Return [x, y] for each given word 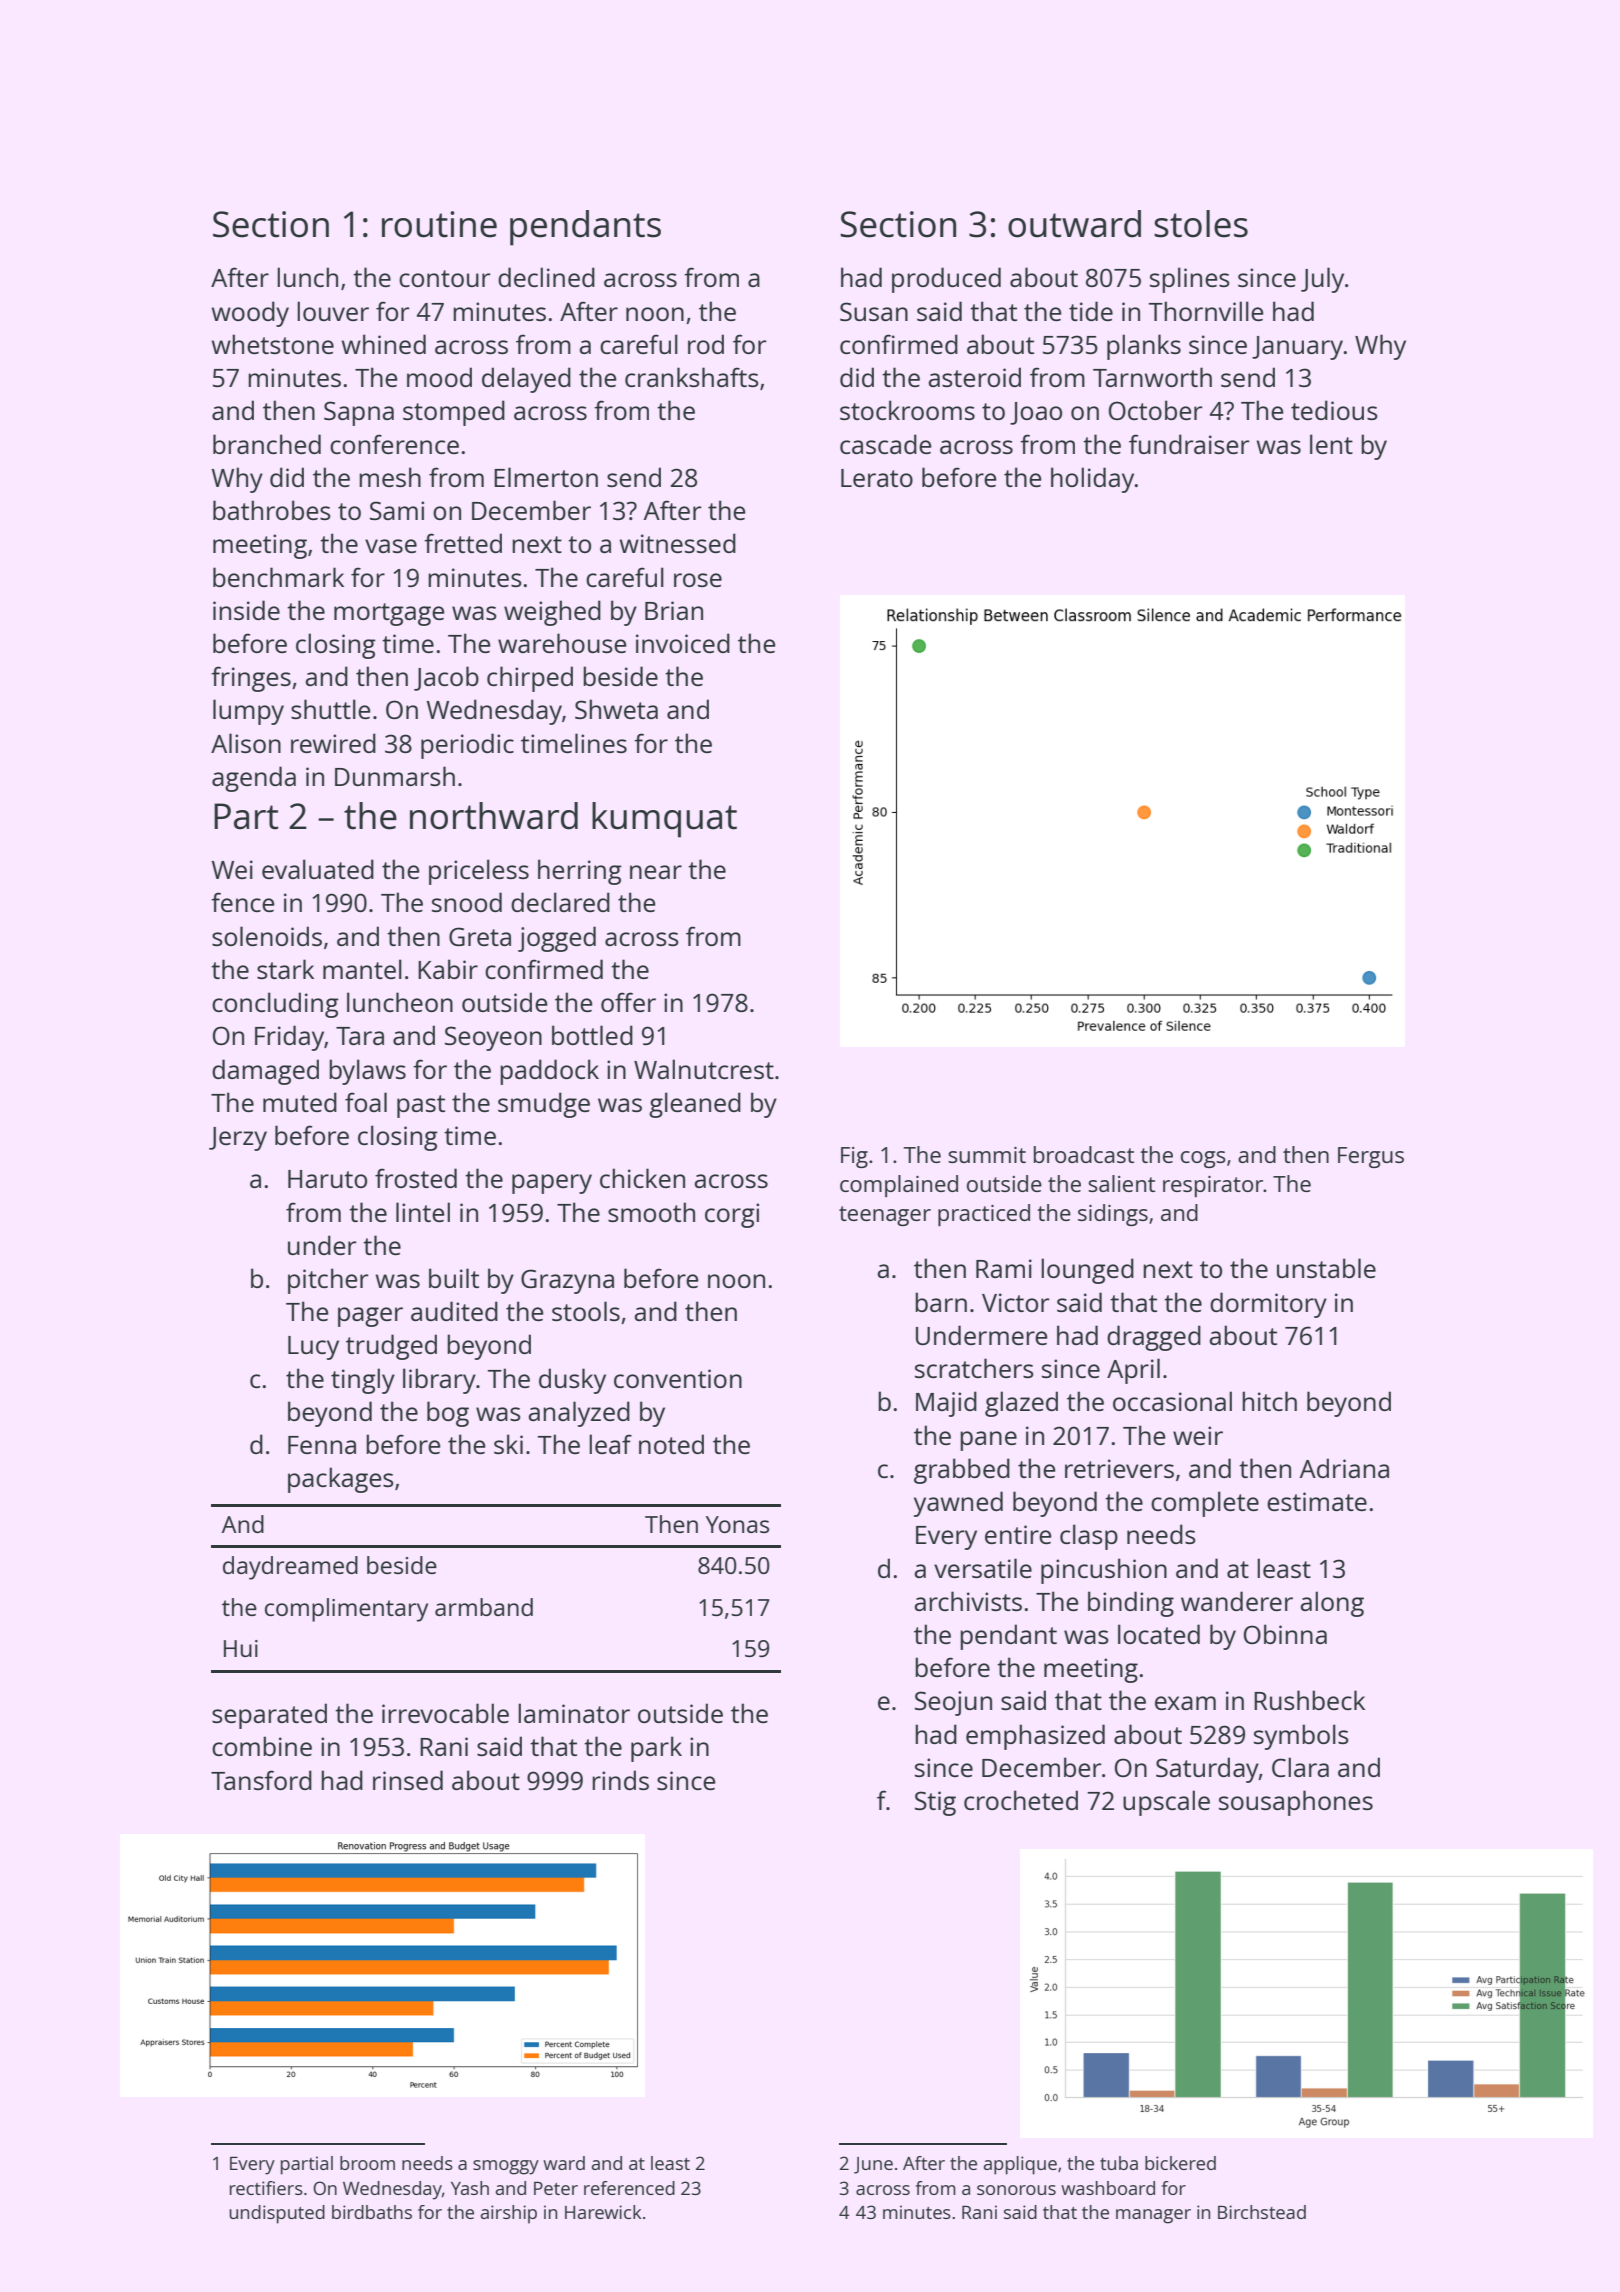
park [656, 1749]
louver [333, 311]
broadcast [1084, 1154]
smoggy [506, 2167]
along [1332, 1604]
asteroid [975, 377]
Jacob [446, 678]
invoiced [683, 643]
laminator [574, 1713]
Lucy [313, 1348]
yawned [958, 1504]
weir [1198, 1435]
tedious [1334, 410]
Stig [935, 1803]
